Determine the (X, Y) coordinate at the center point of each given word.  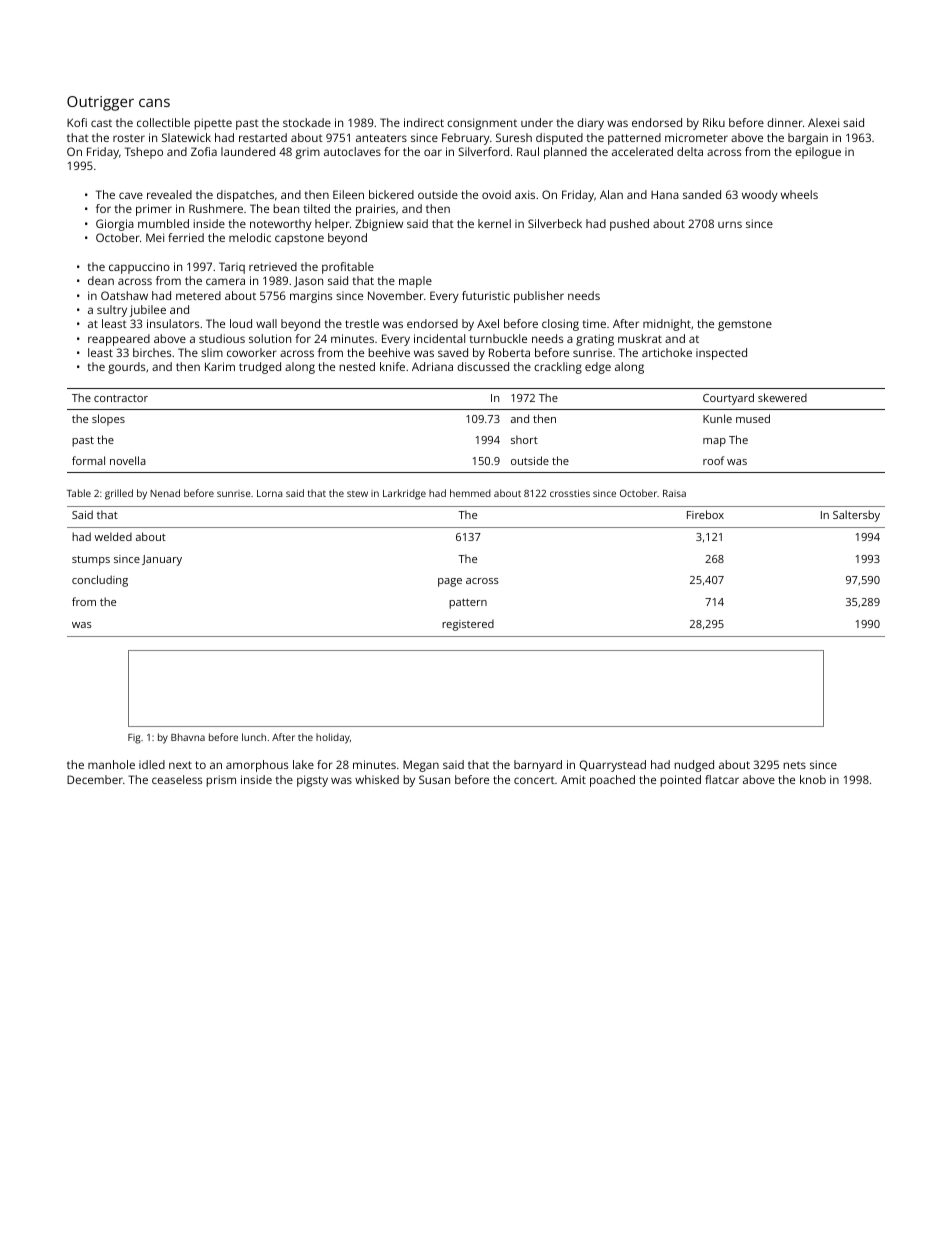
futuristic (486, 295)
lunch (254, 737)
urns (730, 224)
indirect (424, 122)
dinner (785, 122)
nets (794, 765)
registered (468, 625)
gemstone (745, 325)
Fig (134, 739)
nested (357, 366)
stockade (307, 122)
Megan (421, 766)
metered (198, 295)
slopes (108, 420)
